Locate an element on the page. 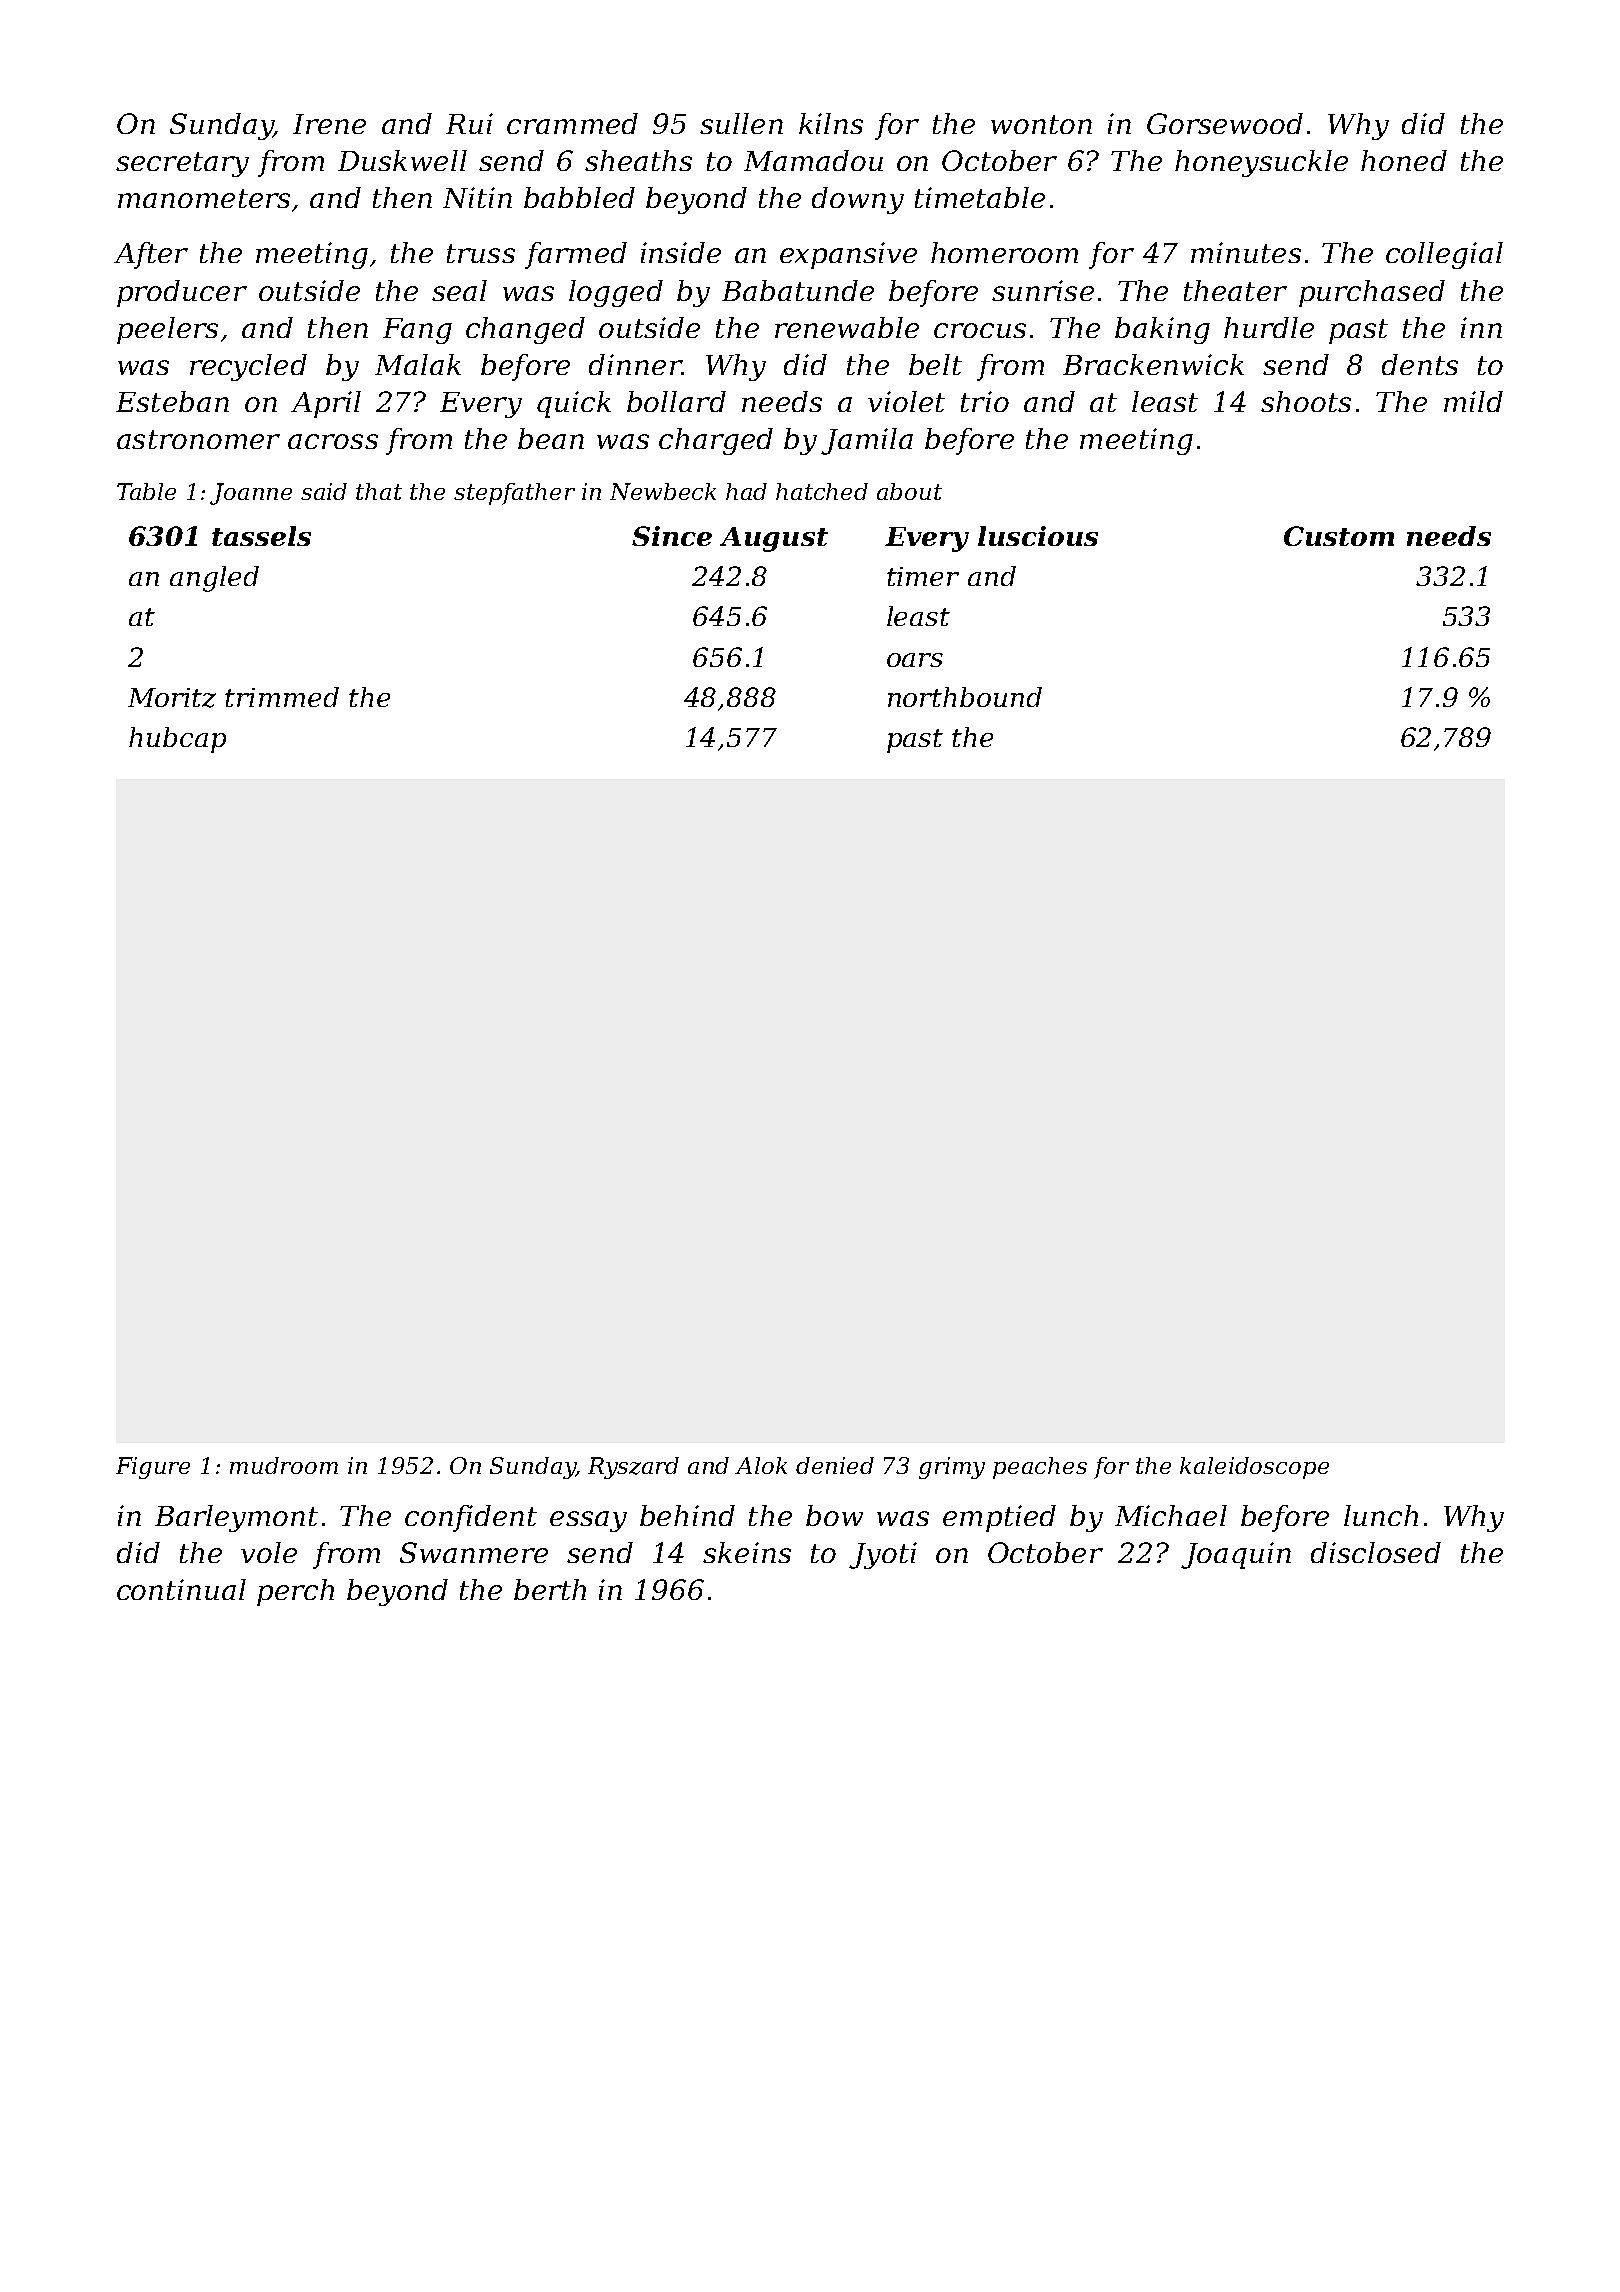 The height and width of the image is (2292, 1620). northbound is located at coordinates (965, 697).
